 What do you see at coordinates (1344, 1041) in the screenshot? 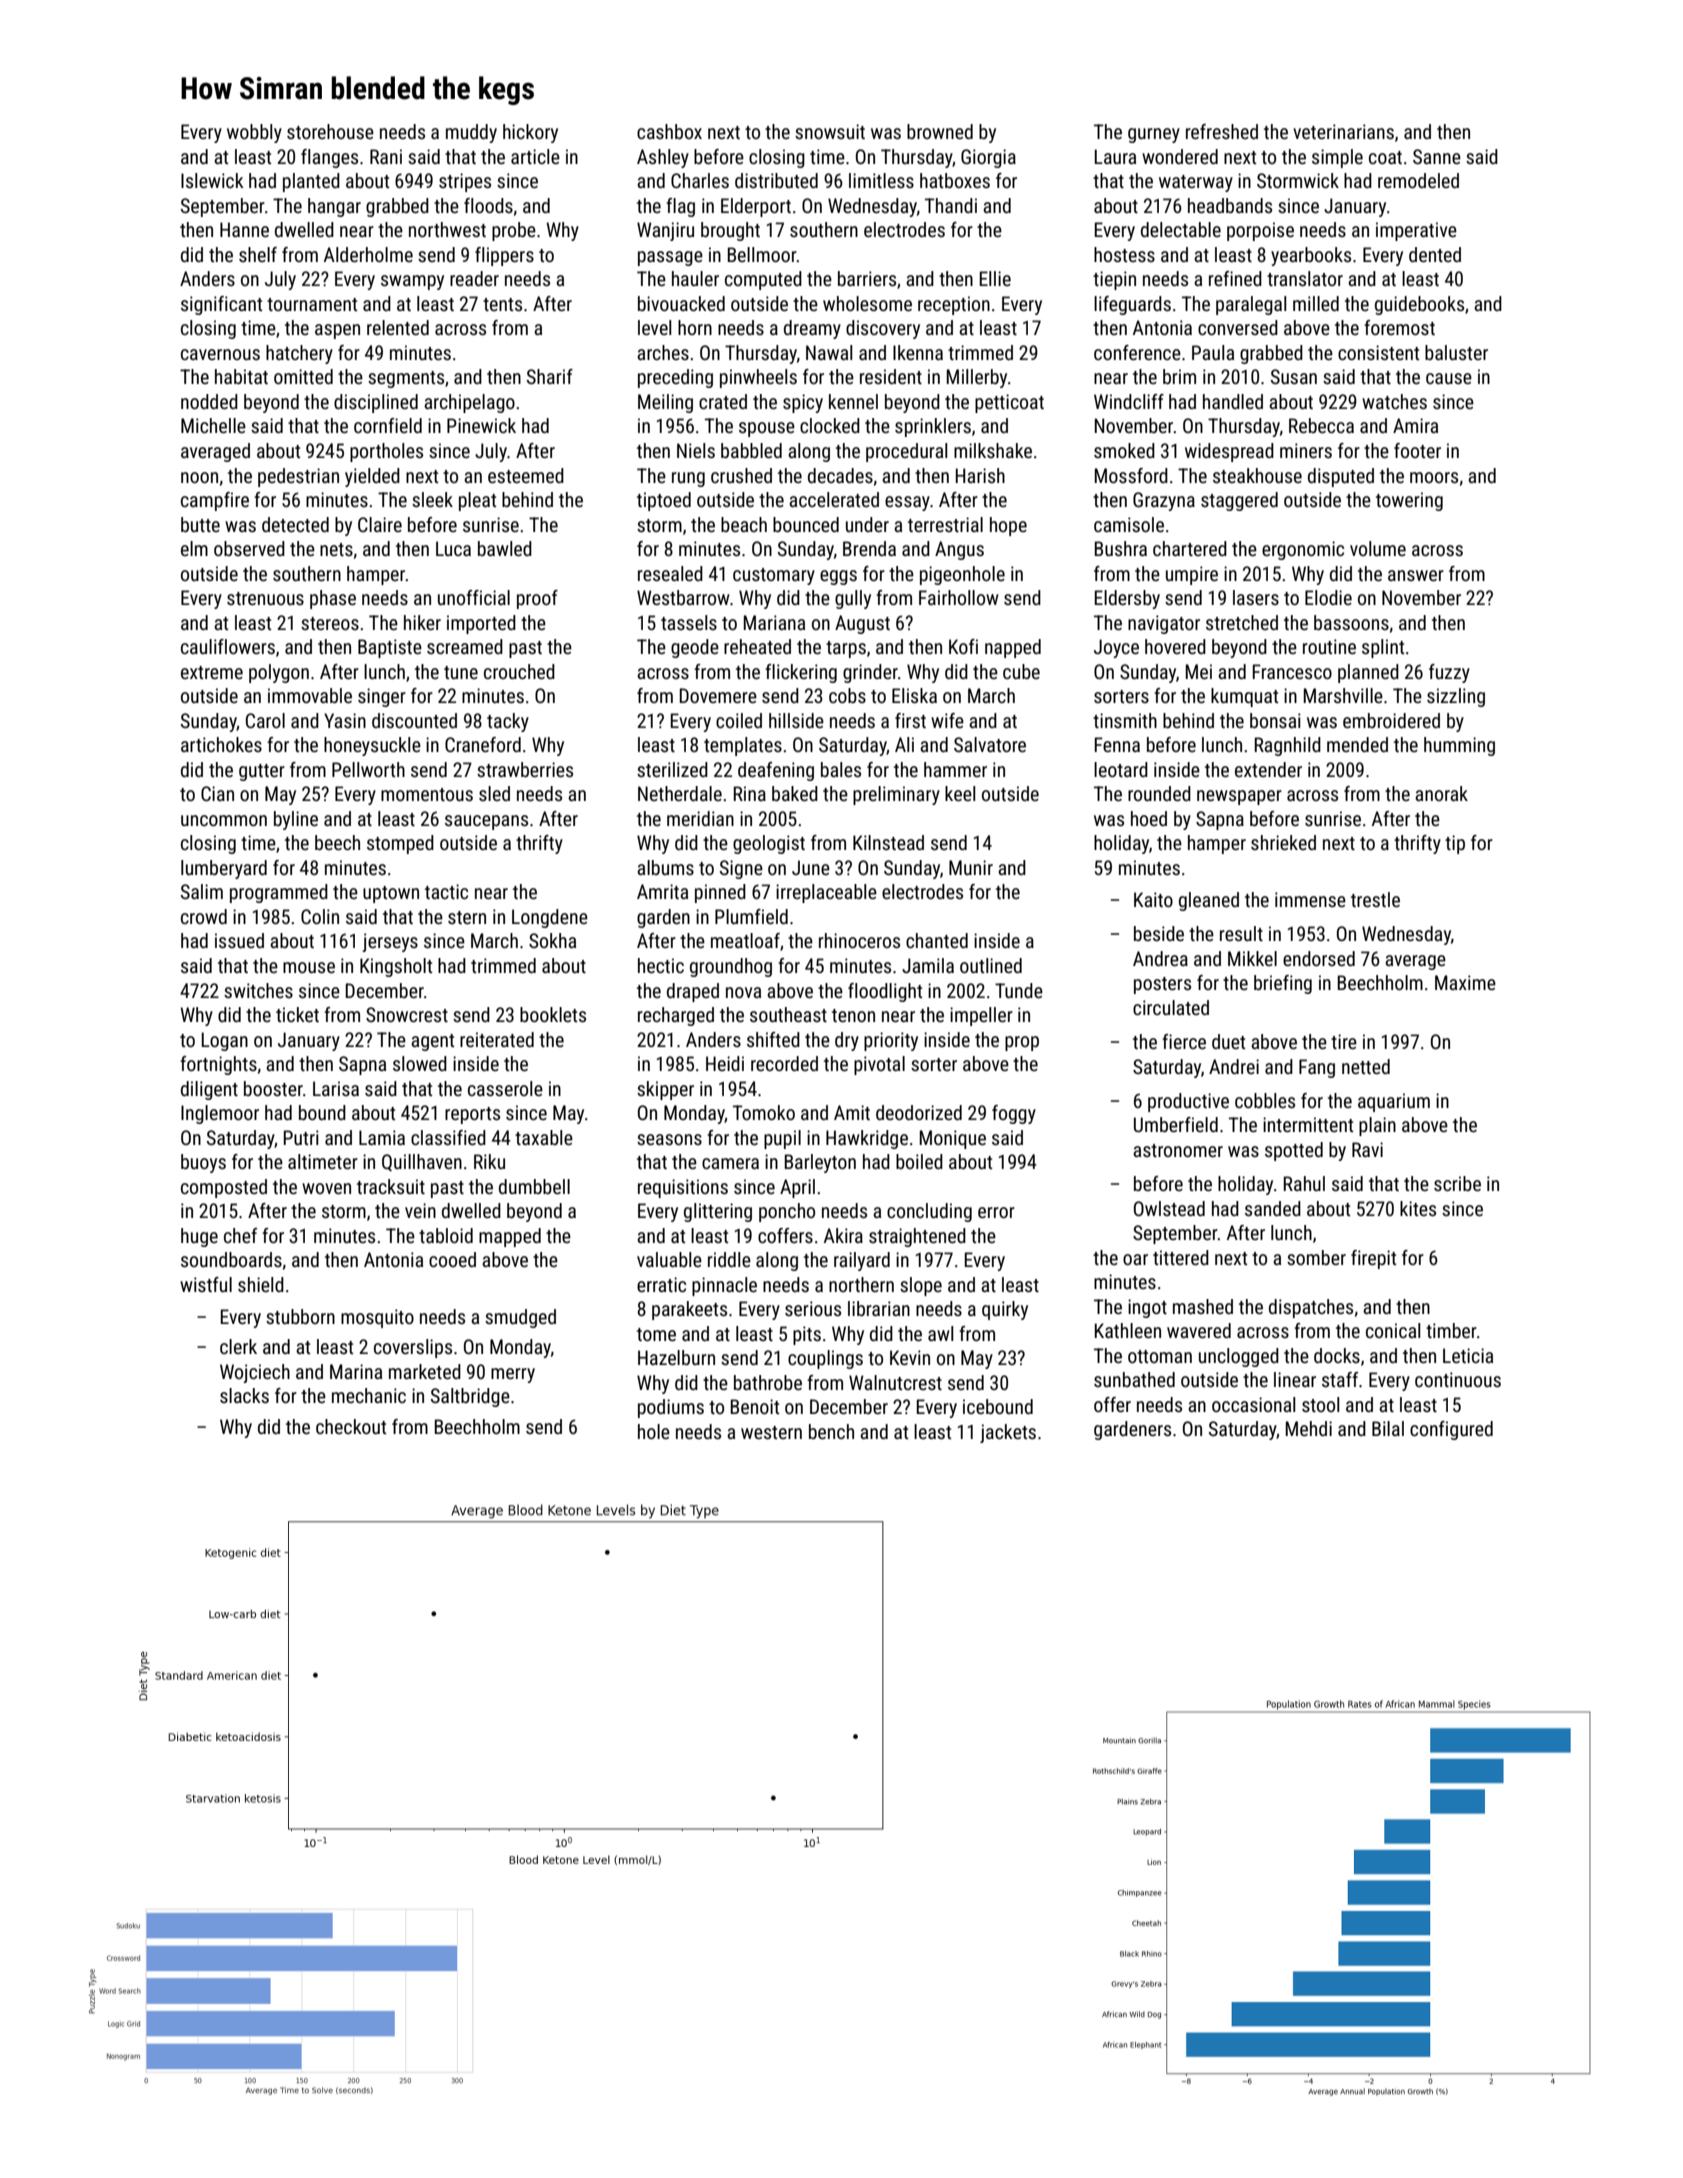
I see `tire` at bounding box center [1344, 1041].
